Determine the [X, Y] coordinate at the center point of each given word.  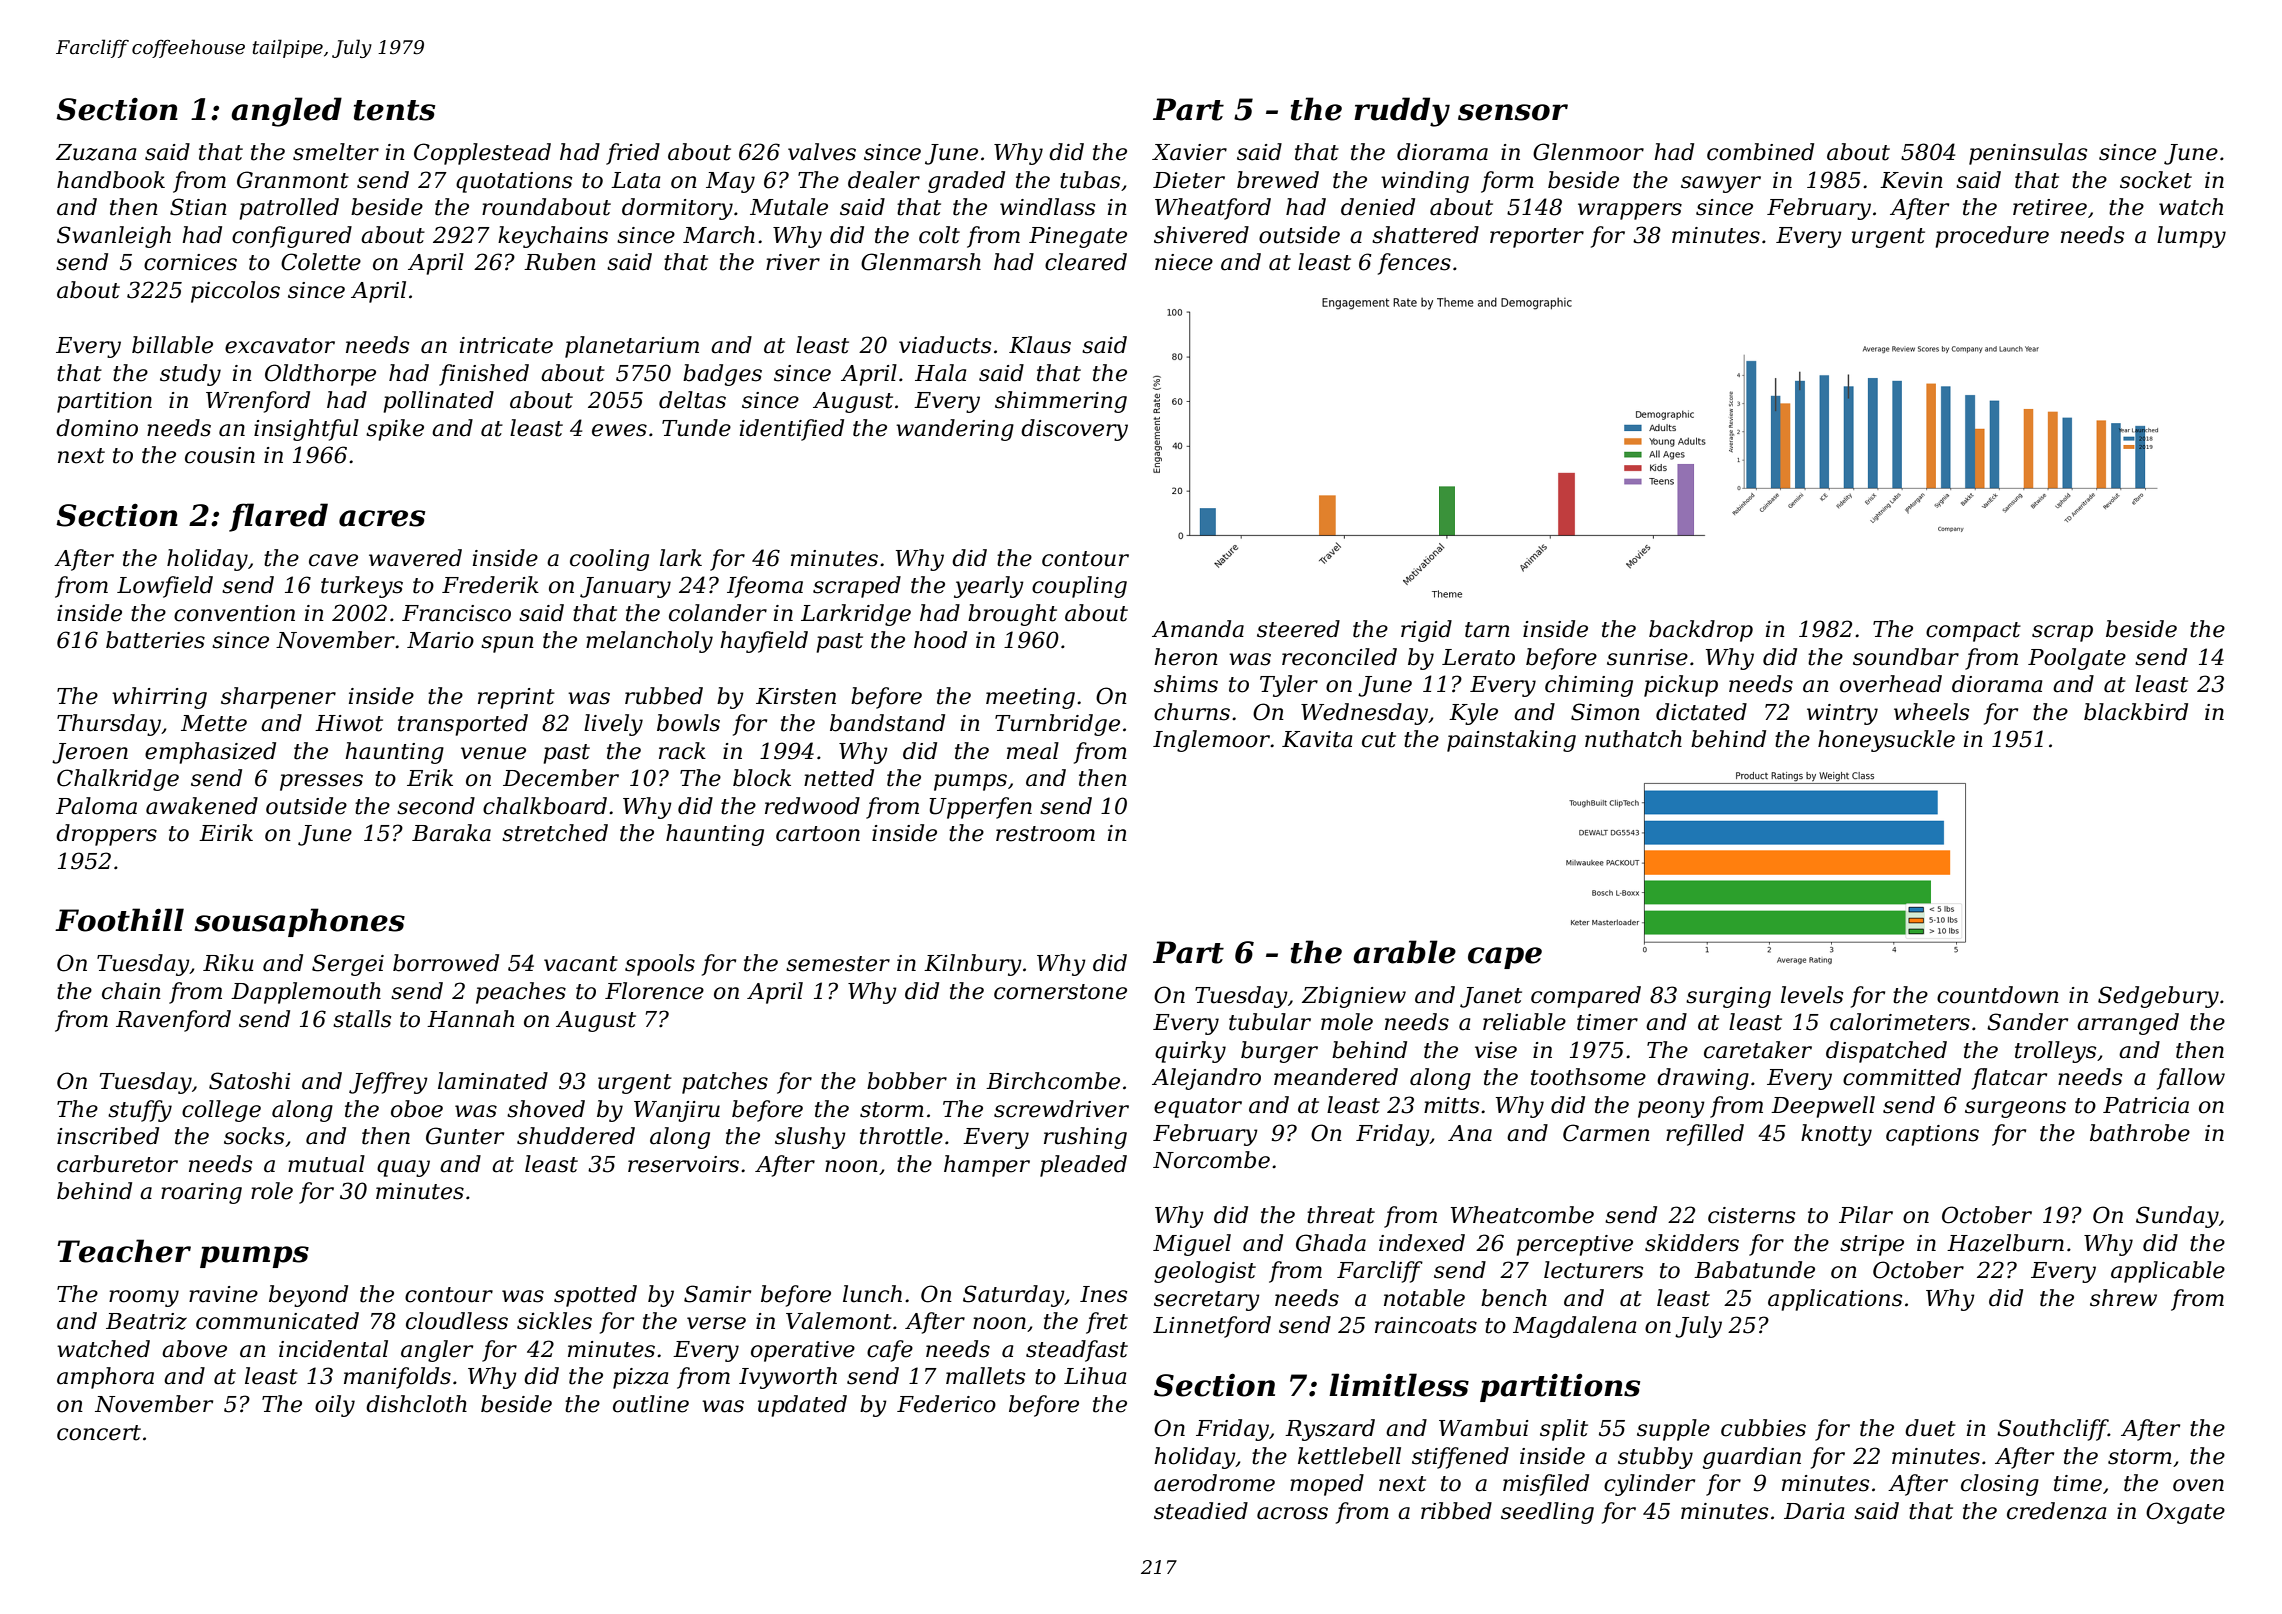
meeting [1030, 698]
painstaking [1511, 741]
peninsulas [2028, 154]
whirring [159, 698]
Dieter [1189, 180]
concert [99, 1433]
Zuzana [96, 152]
